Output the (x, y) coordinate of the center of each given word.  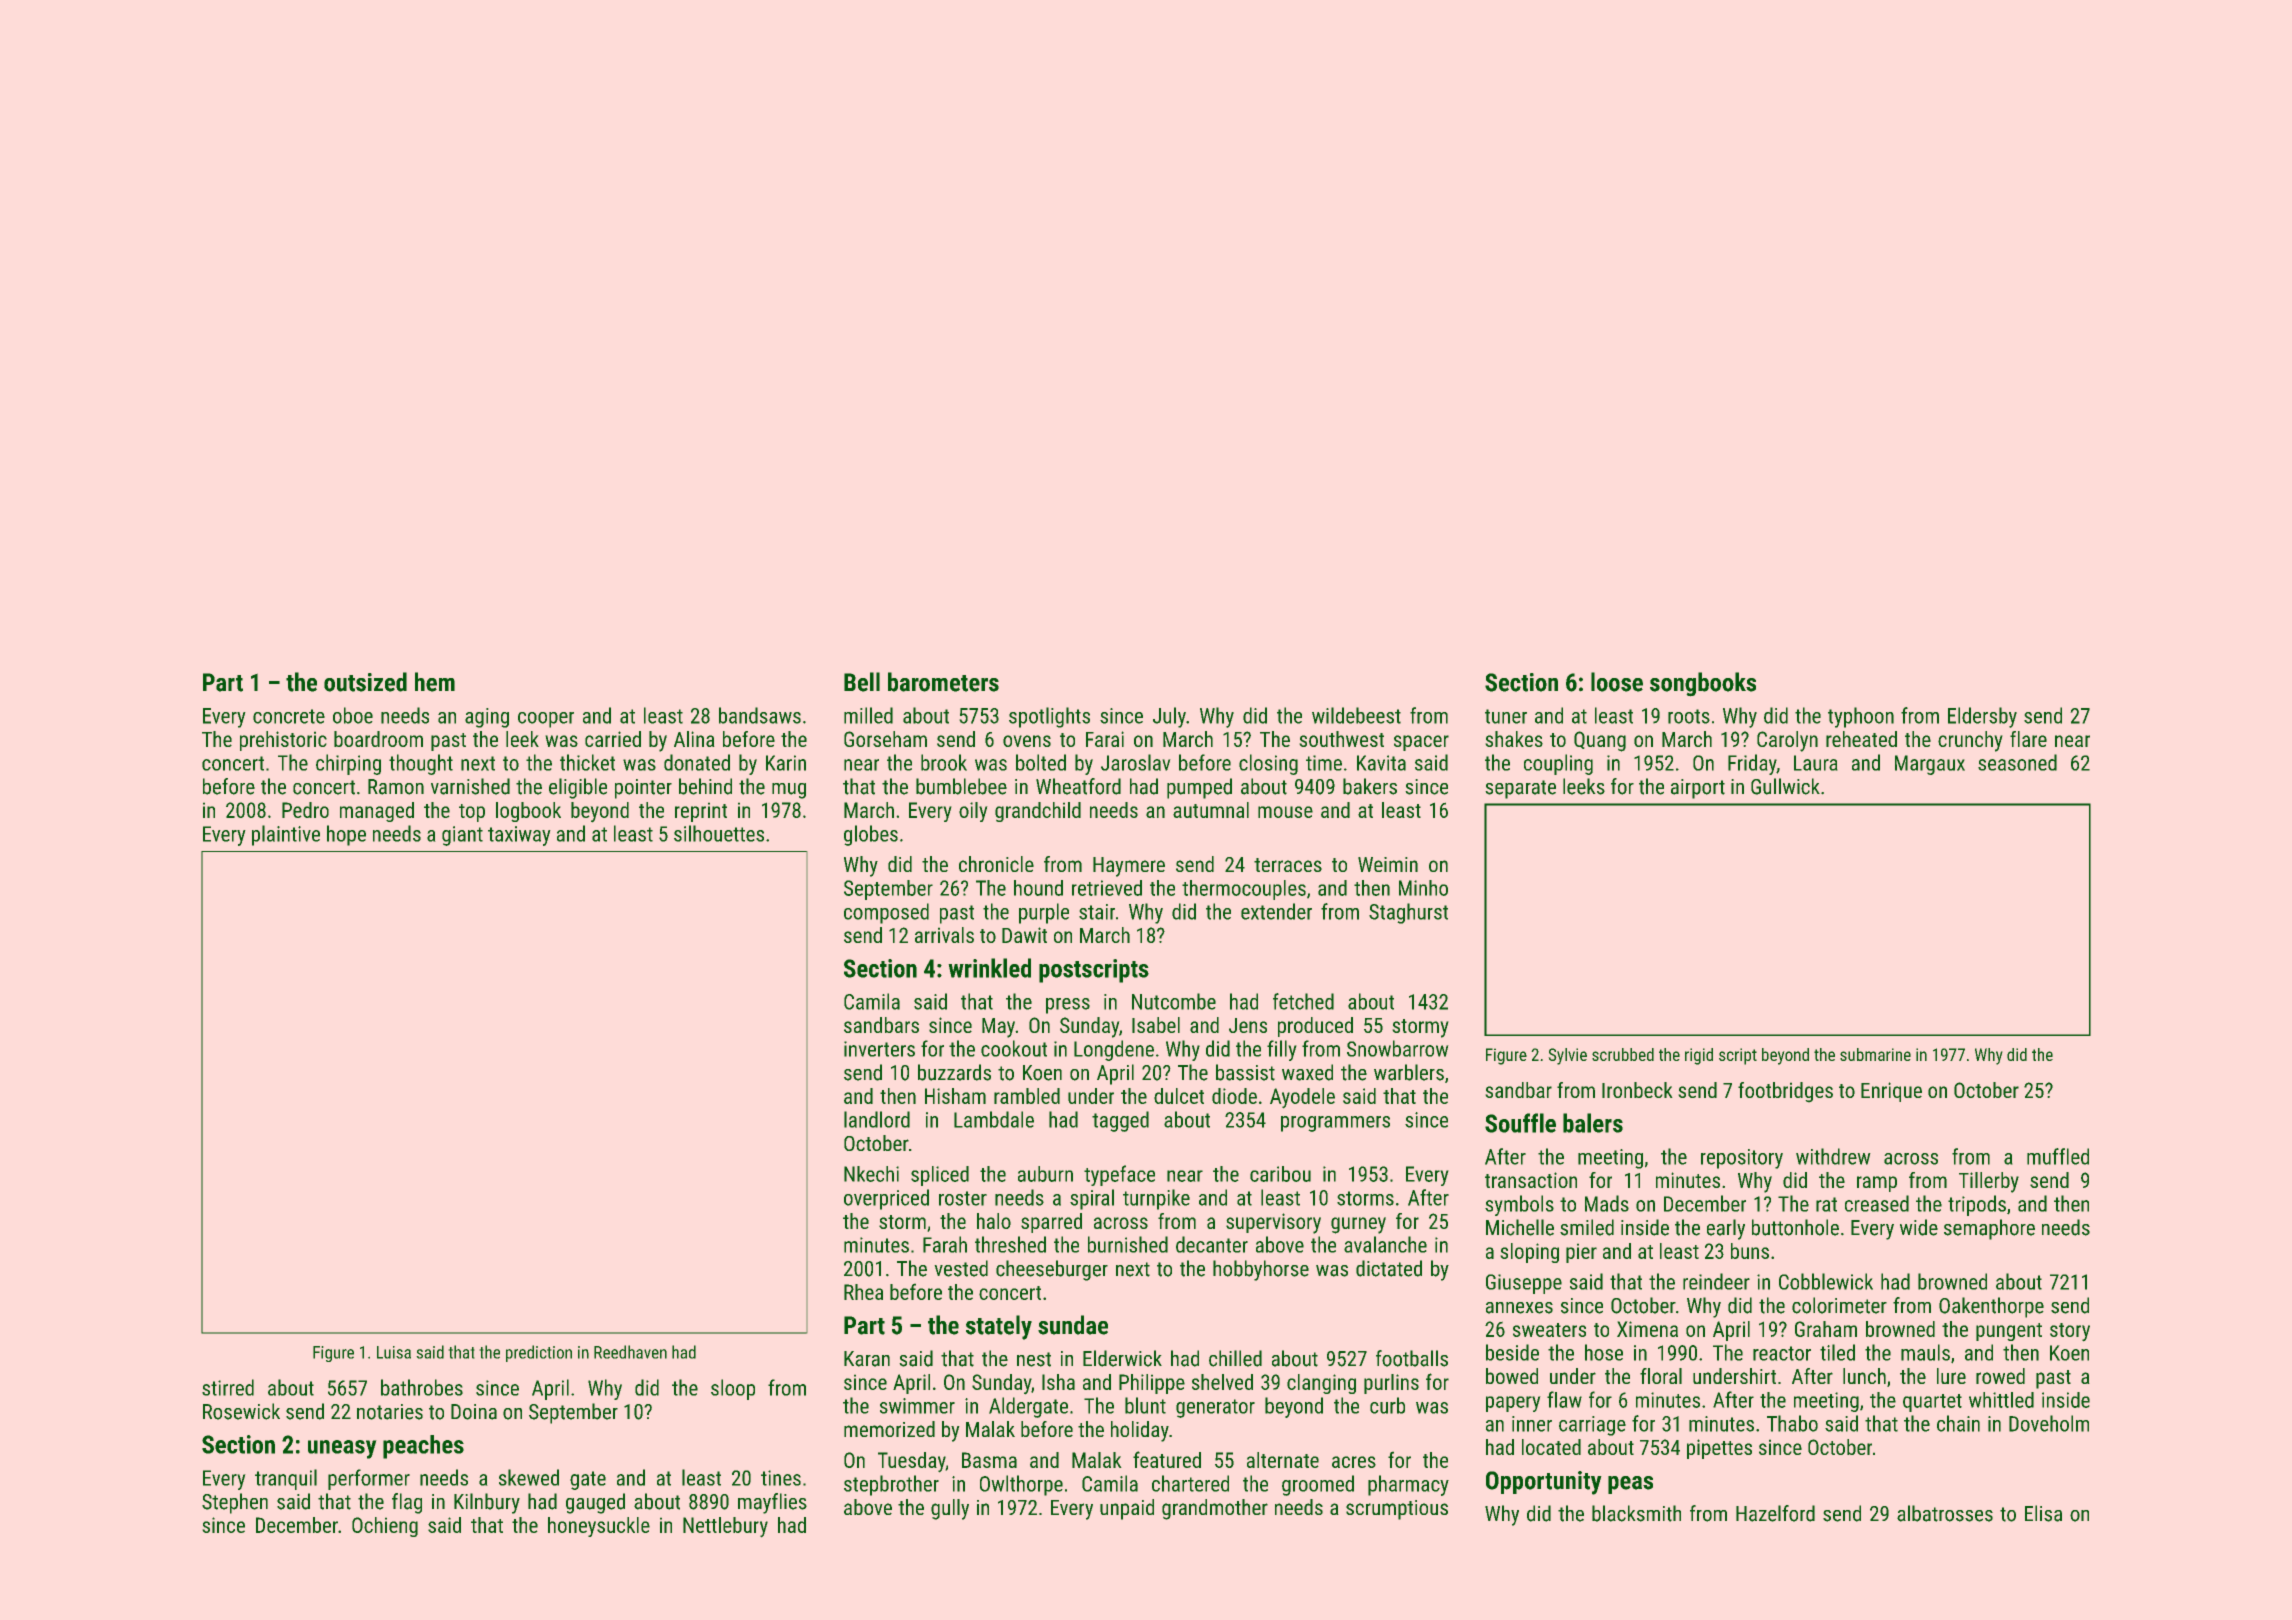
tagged (1120, 1121)
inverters (879, 1049)
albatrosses (1945, 1513)
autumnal (1211, 810)
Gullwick (1785, 786)
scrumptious (1397, 1510)
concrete (289, 716)
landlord (877, 1119)
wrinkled (989, 968)
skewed (529, 1477)
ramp (1877, 1184)
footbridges (1785, 1092)
